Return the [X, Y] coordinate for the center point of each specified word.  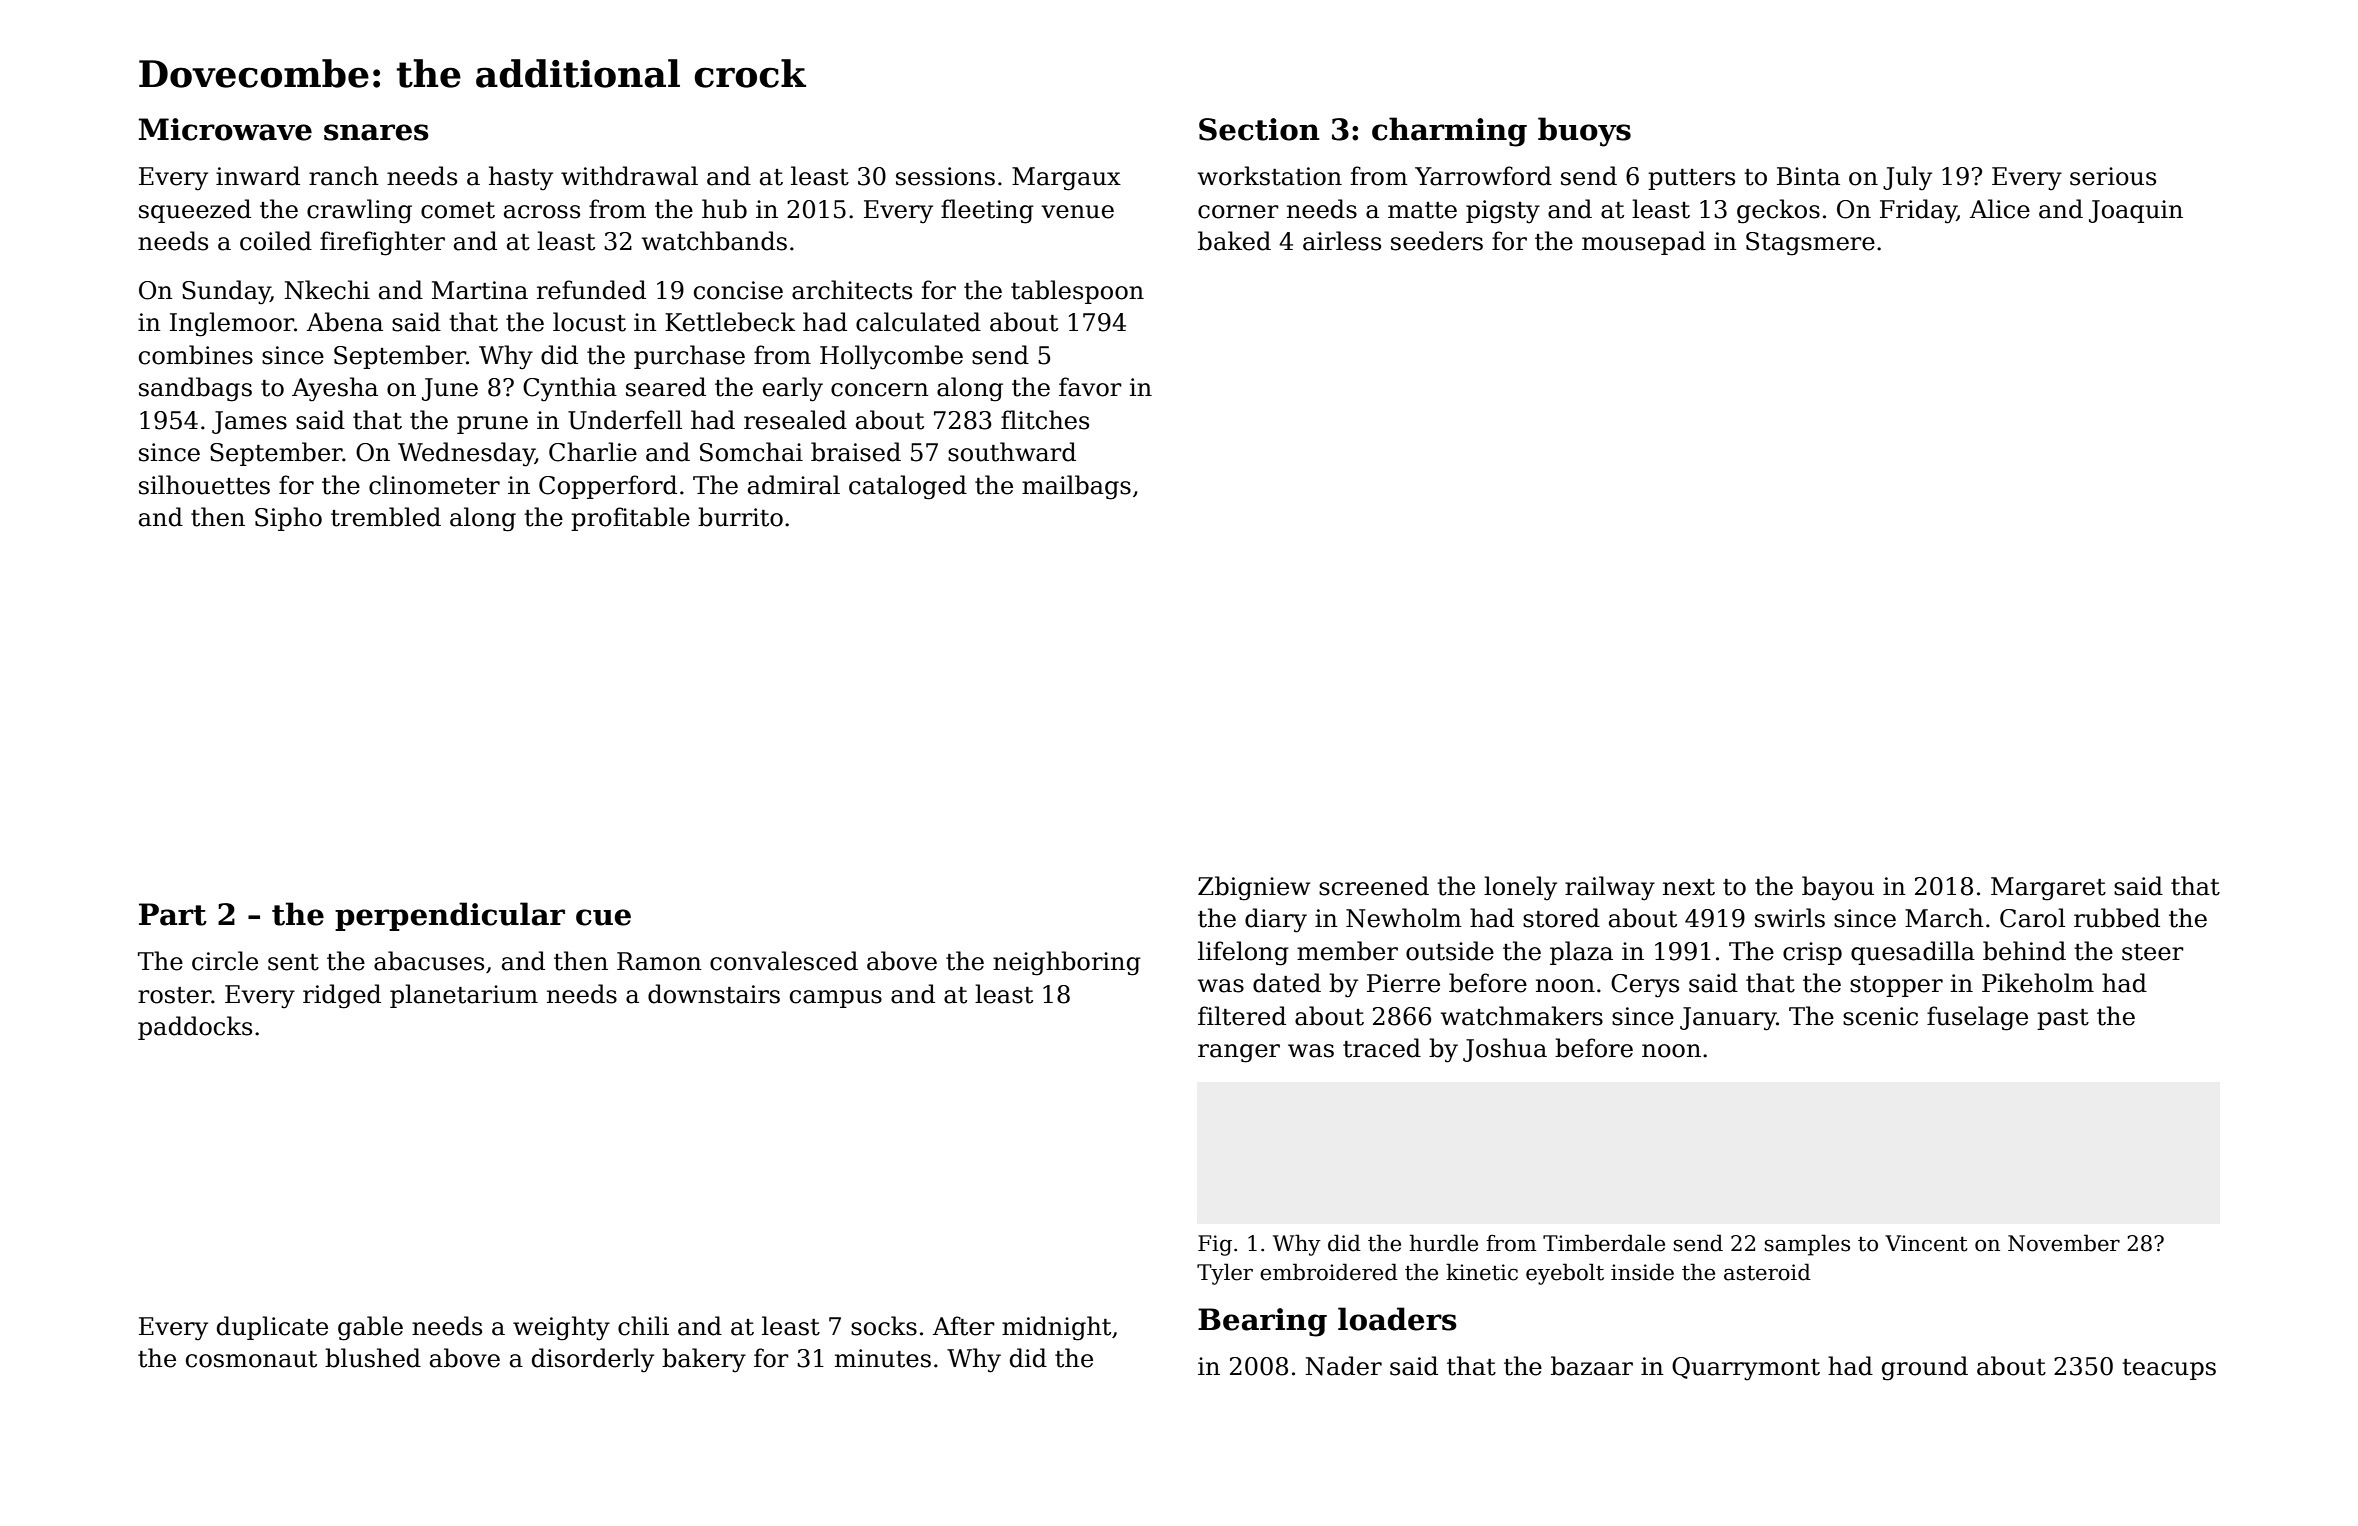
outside [1450, 951]
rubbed [2117, 918]
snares [376, 132]
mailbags [1076, 487]
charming [1449, 132]
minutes [883, 1358]
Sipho [288, 519]
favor [1090, 387]
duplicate [272, 1328]
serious [2113, 176]
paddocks [195, 1028]
